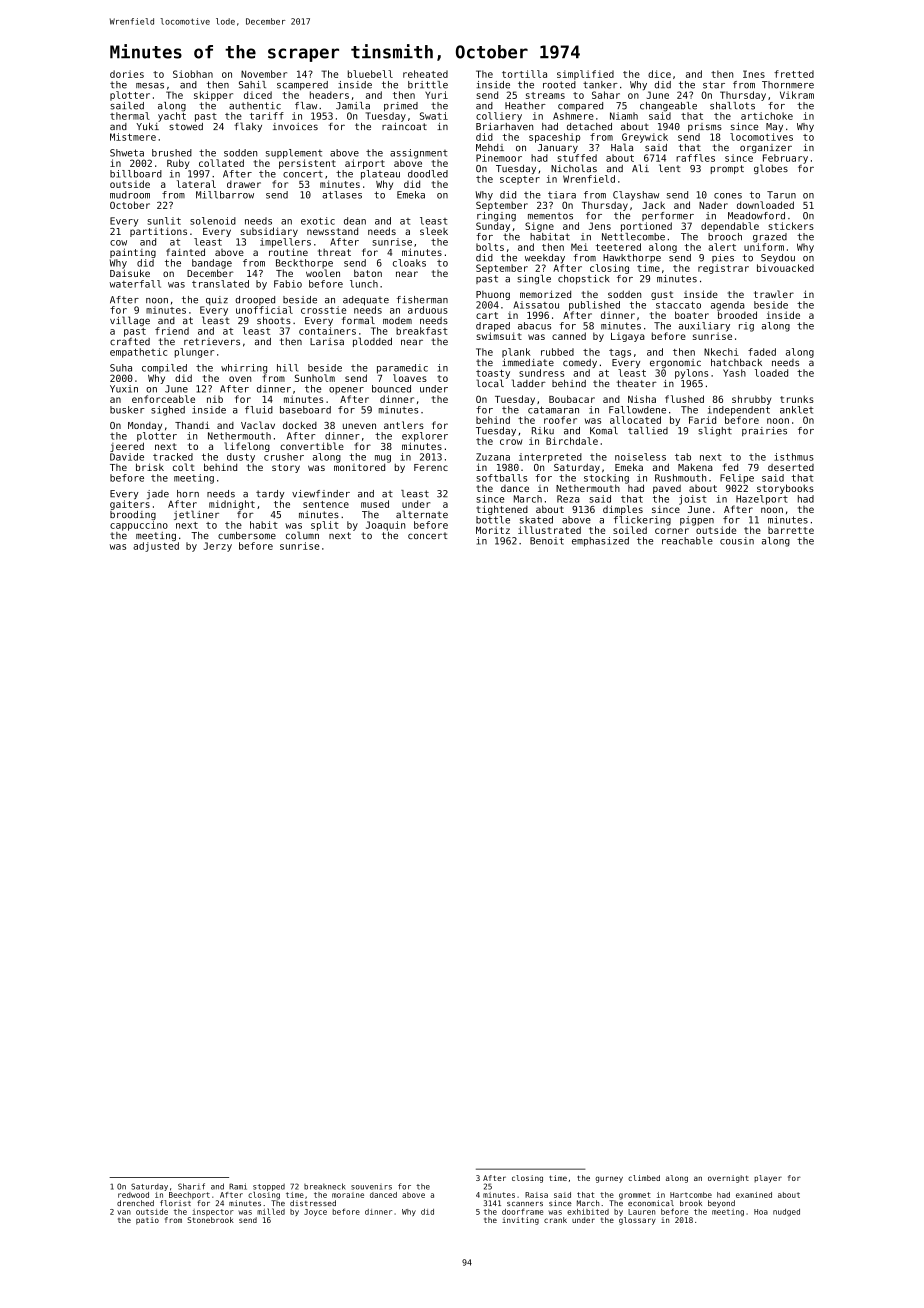 This document has width=924, height=1308. What do you see at coordinates (585, 75) in the document?
I see `simplified` at bounding box center [585, 75].
